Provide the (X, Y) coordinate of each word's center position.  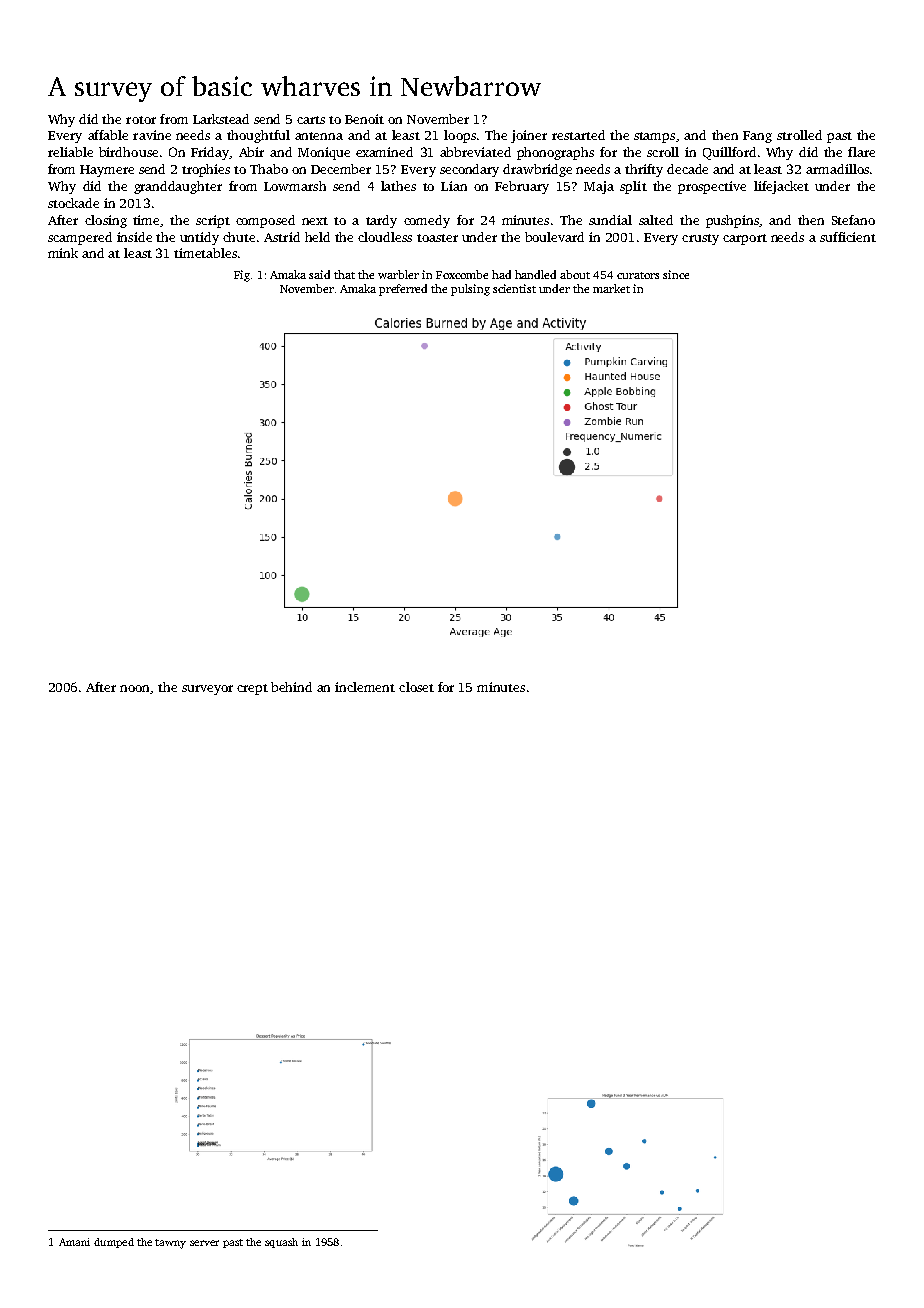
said (319, 274)
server (204, 1243)
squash (281, 1243)
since (676, 274)
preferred (403, 290)
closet (416, 687)
